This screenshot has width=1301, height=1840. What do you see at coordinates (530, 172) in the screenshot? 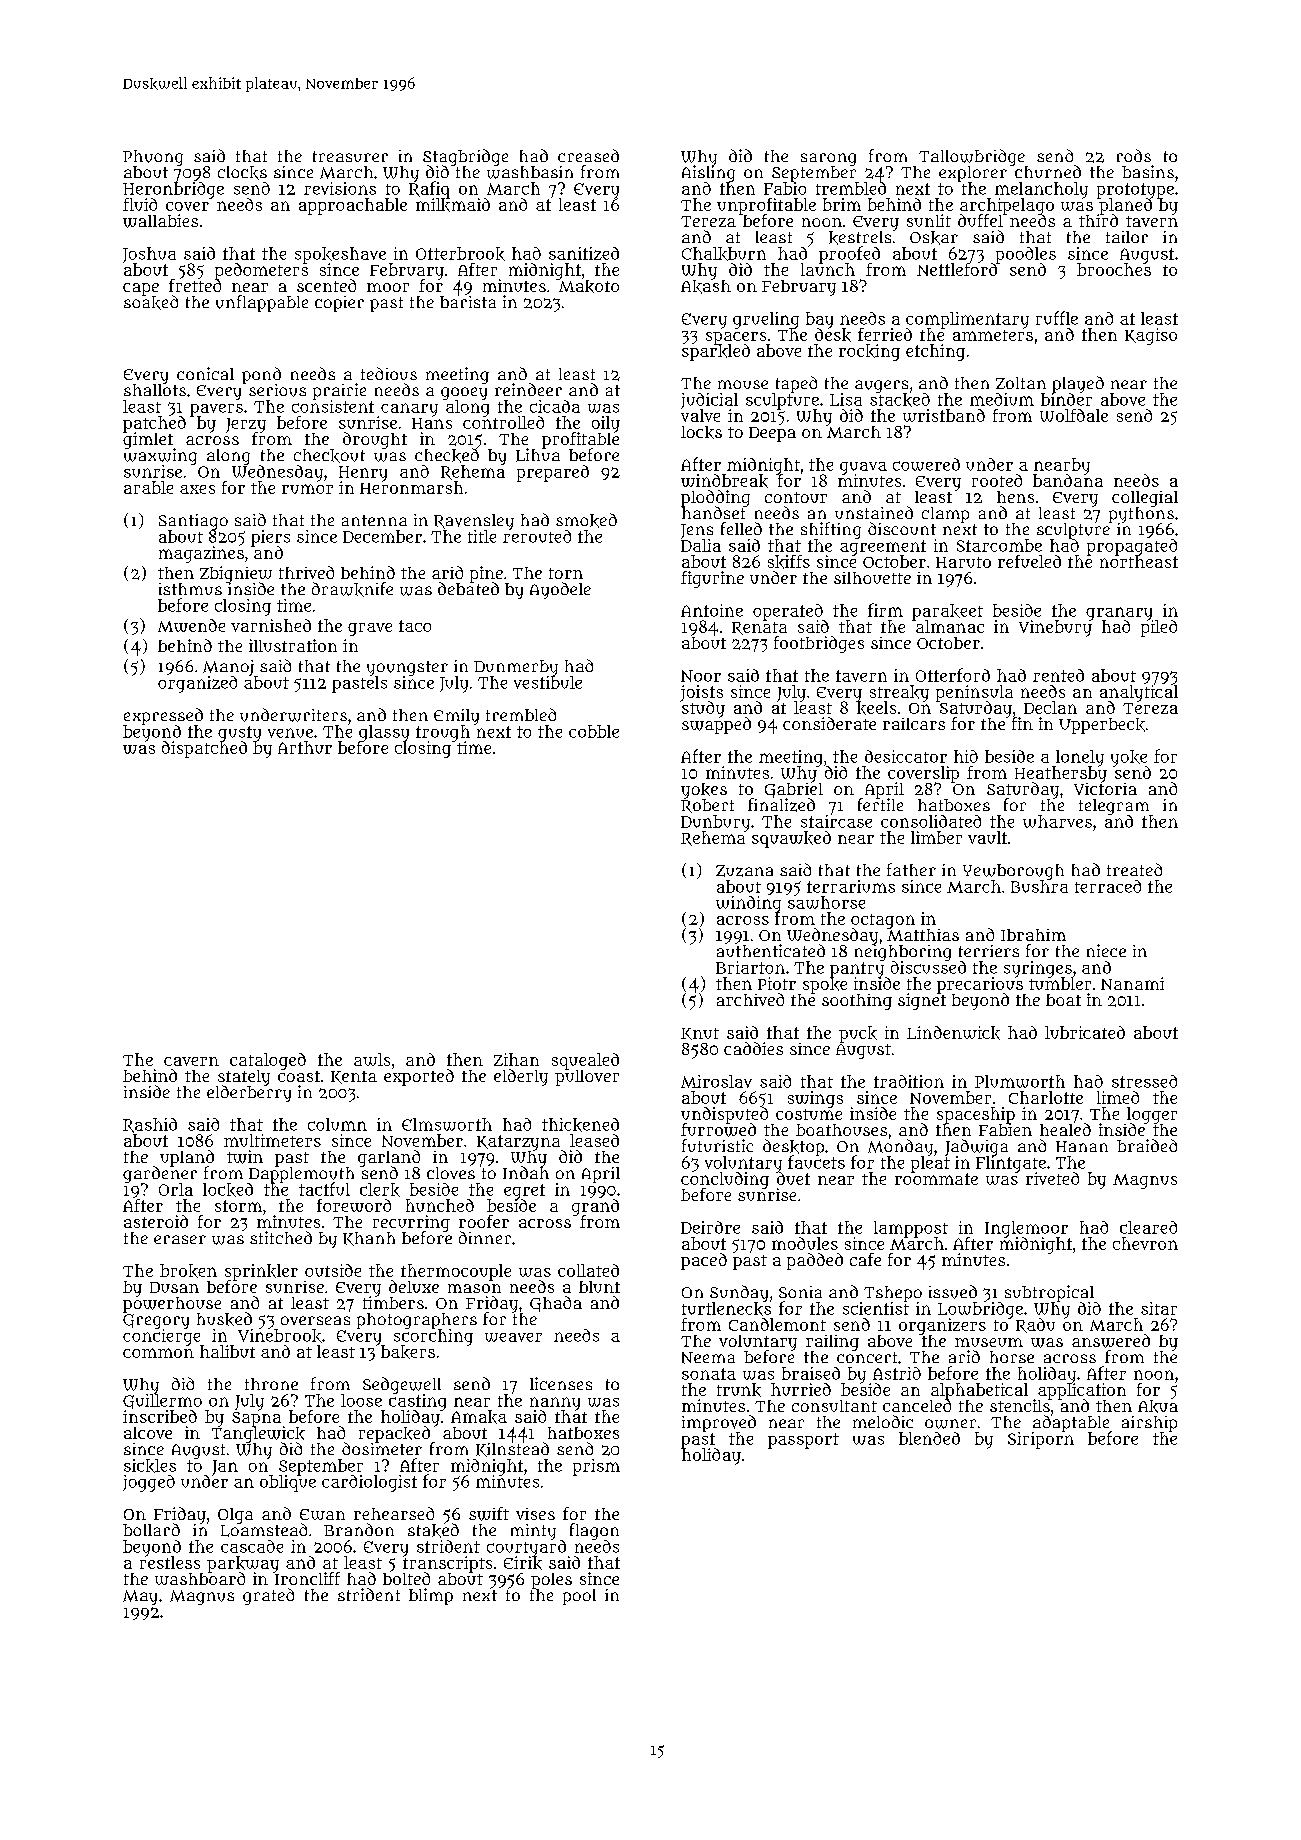
I see `washbasin` at bounding box center [530, 172].
